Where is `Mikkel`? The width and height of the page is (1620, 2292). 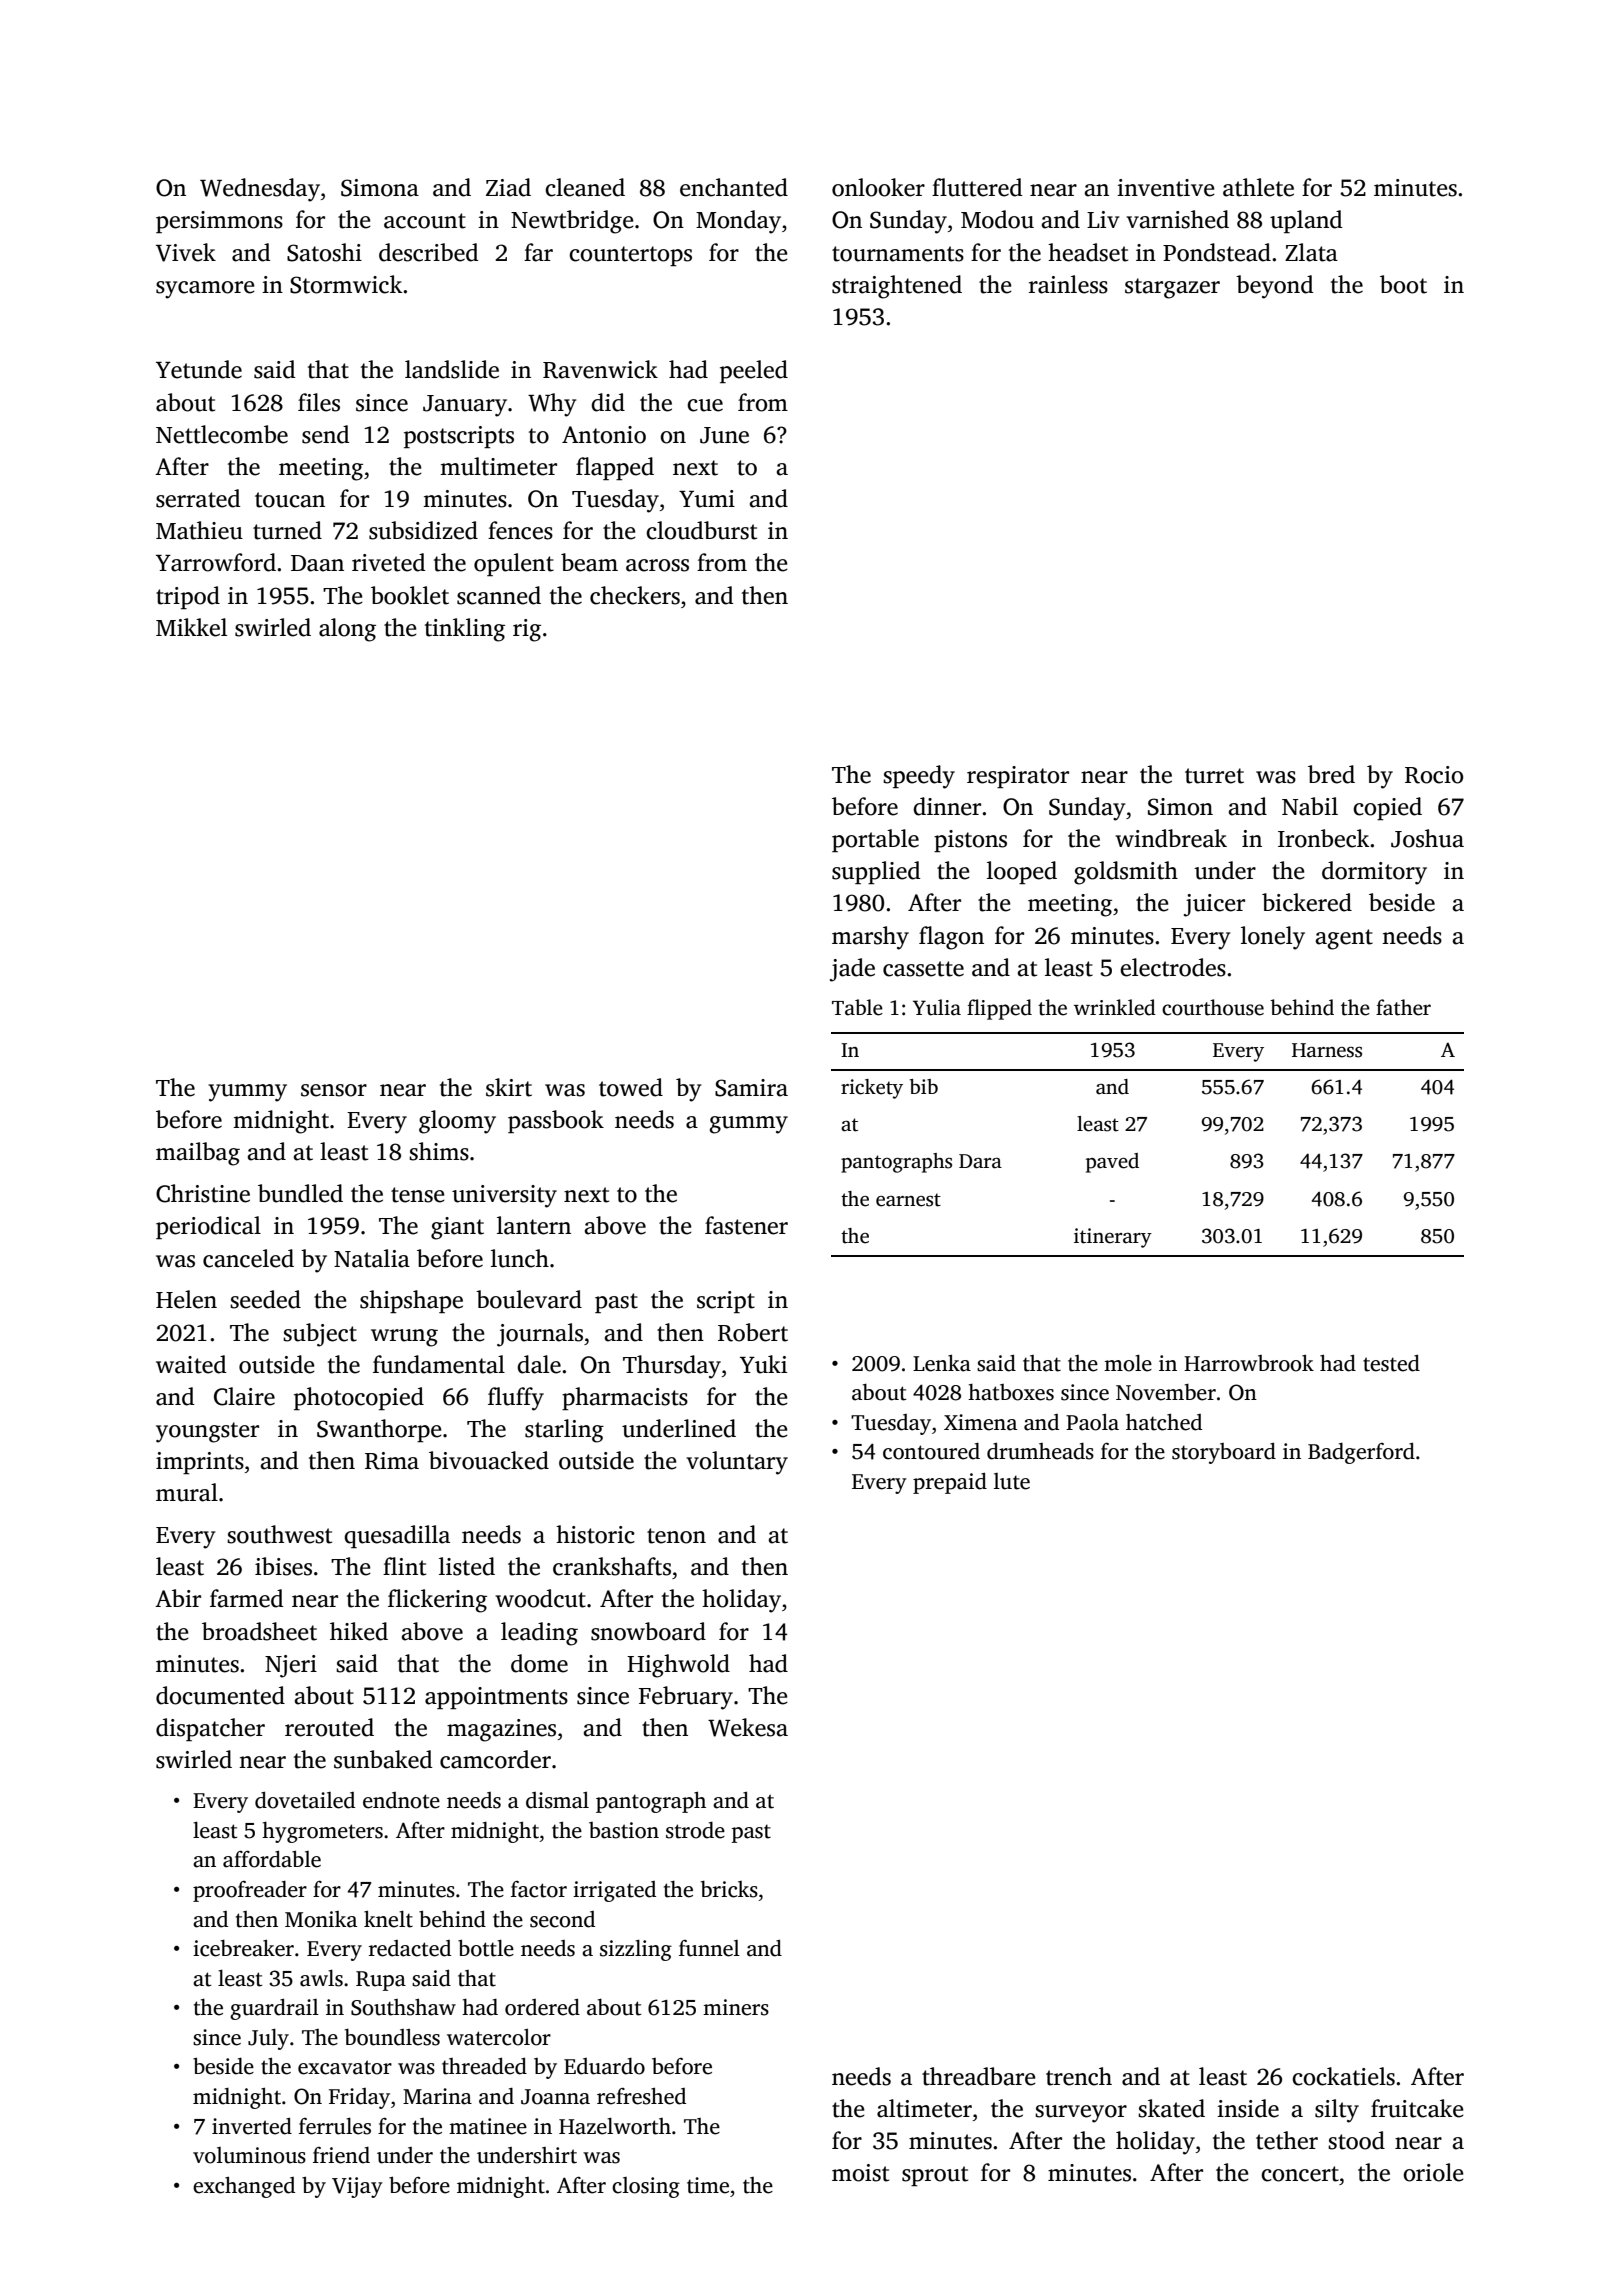
Mikkel is located at coordinates (191, 627).
